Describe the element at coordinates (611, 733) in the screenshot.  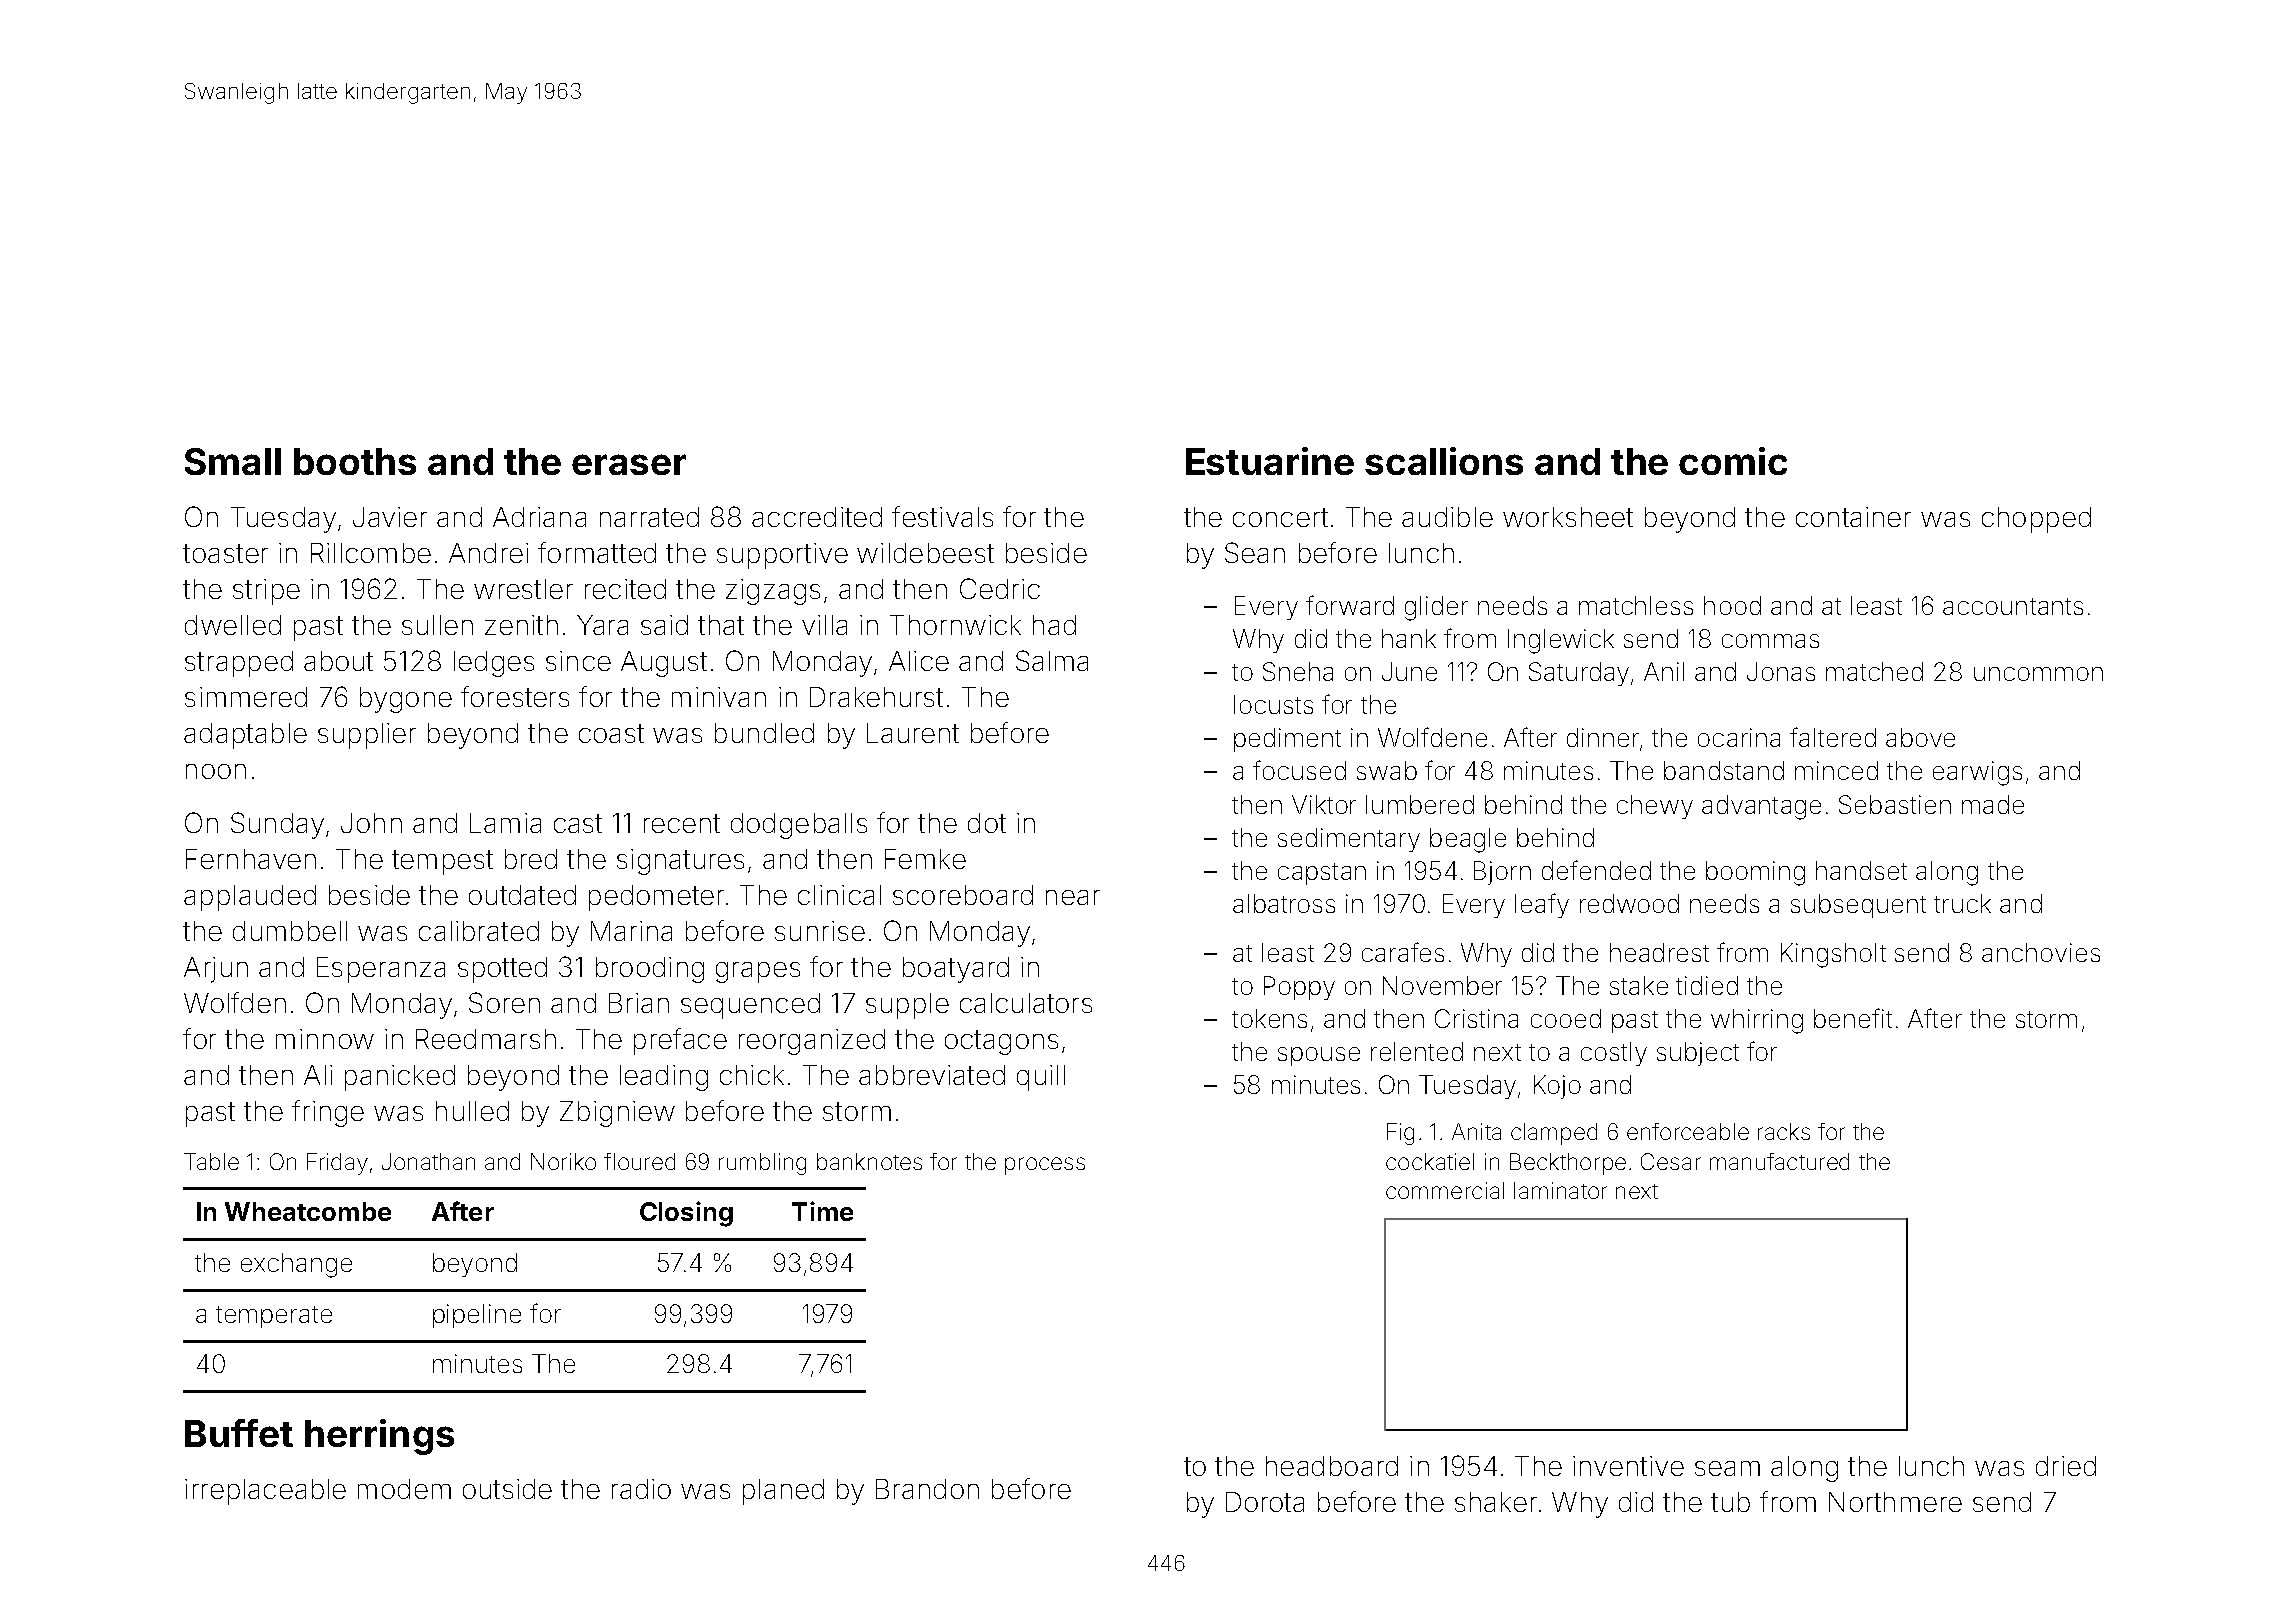
I see `coast` at that location.
